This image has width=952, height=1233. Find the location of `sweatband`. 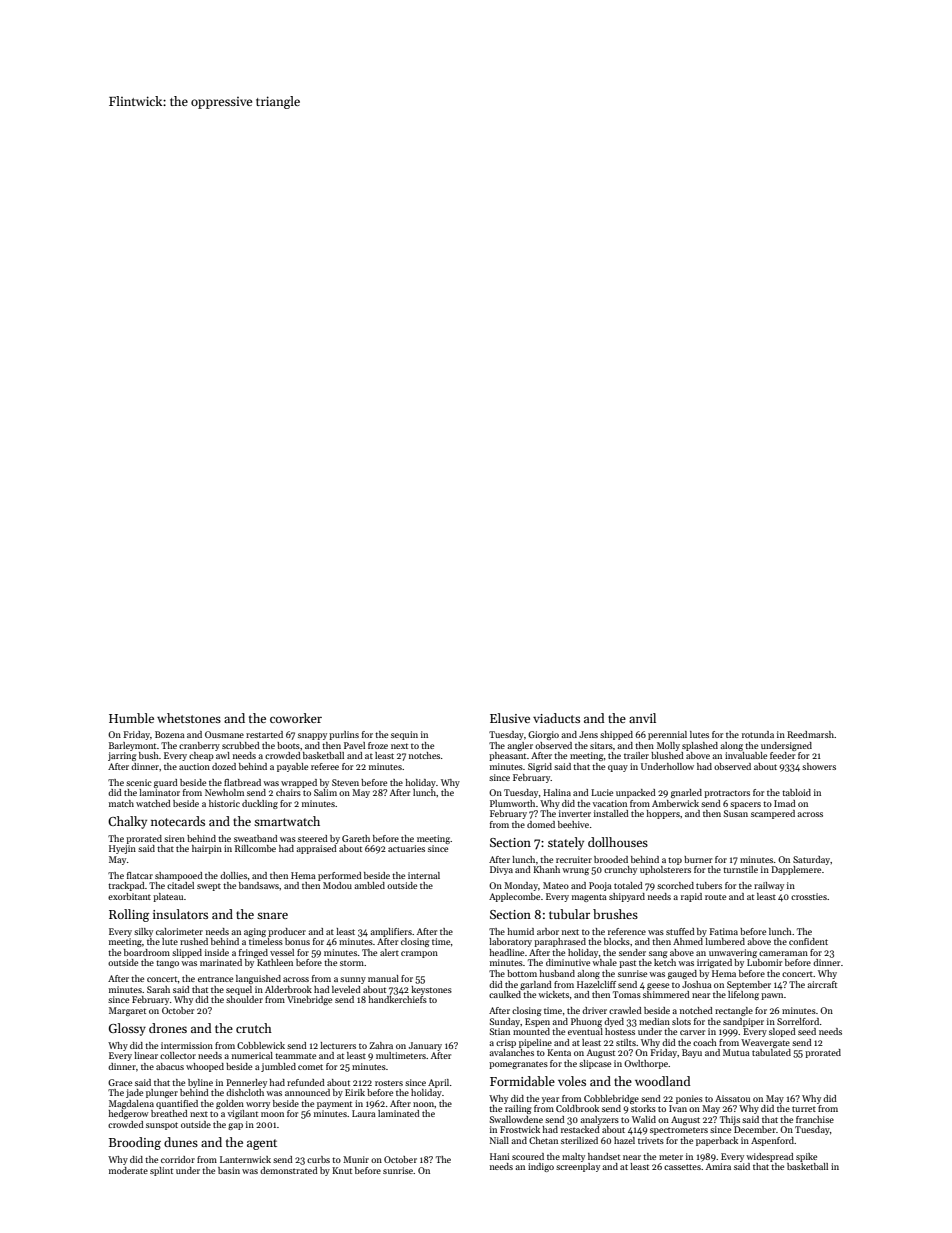

sweatband is located at coordinates (256, 838).
